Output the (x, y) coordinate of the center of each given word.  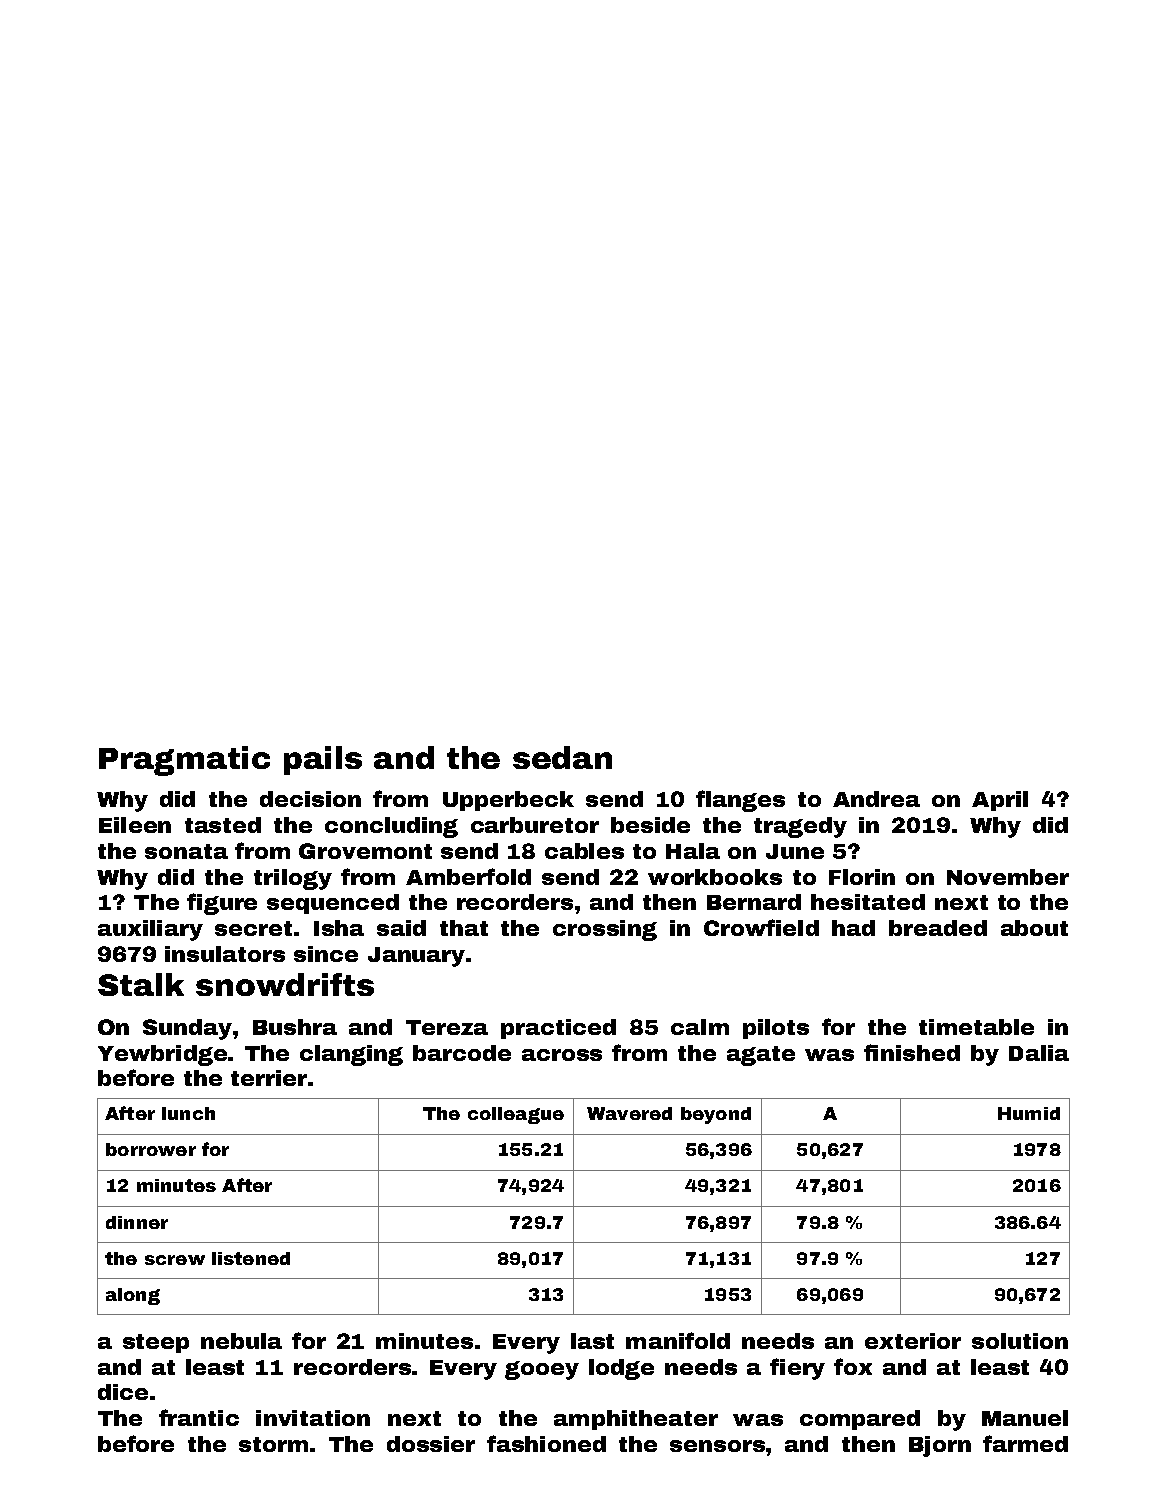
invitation (313, 1418)
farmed (1025, 1443)
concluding (391, 827)
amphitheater (636, 1420)
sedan (562, 757)
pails (323, 760)
